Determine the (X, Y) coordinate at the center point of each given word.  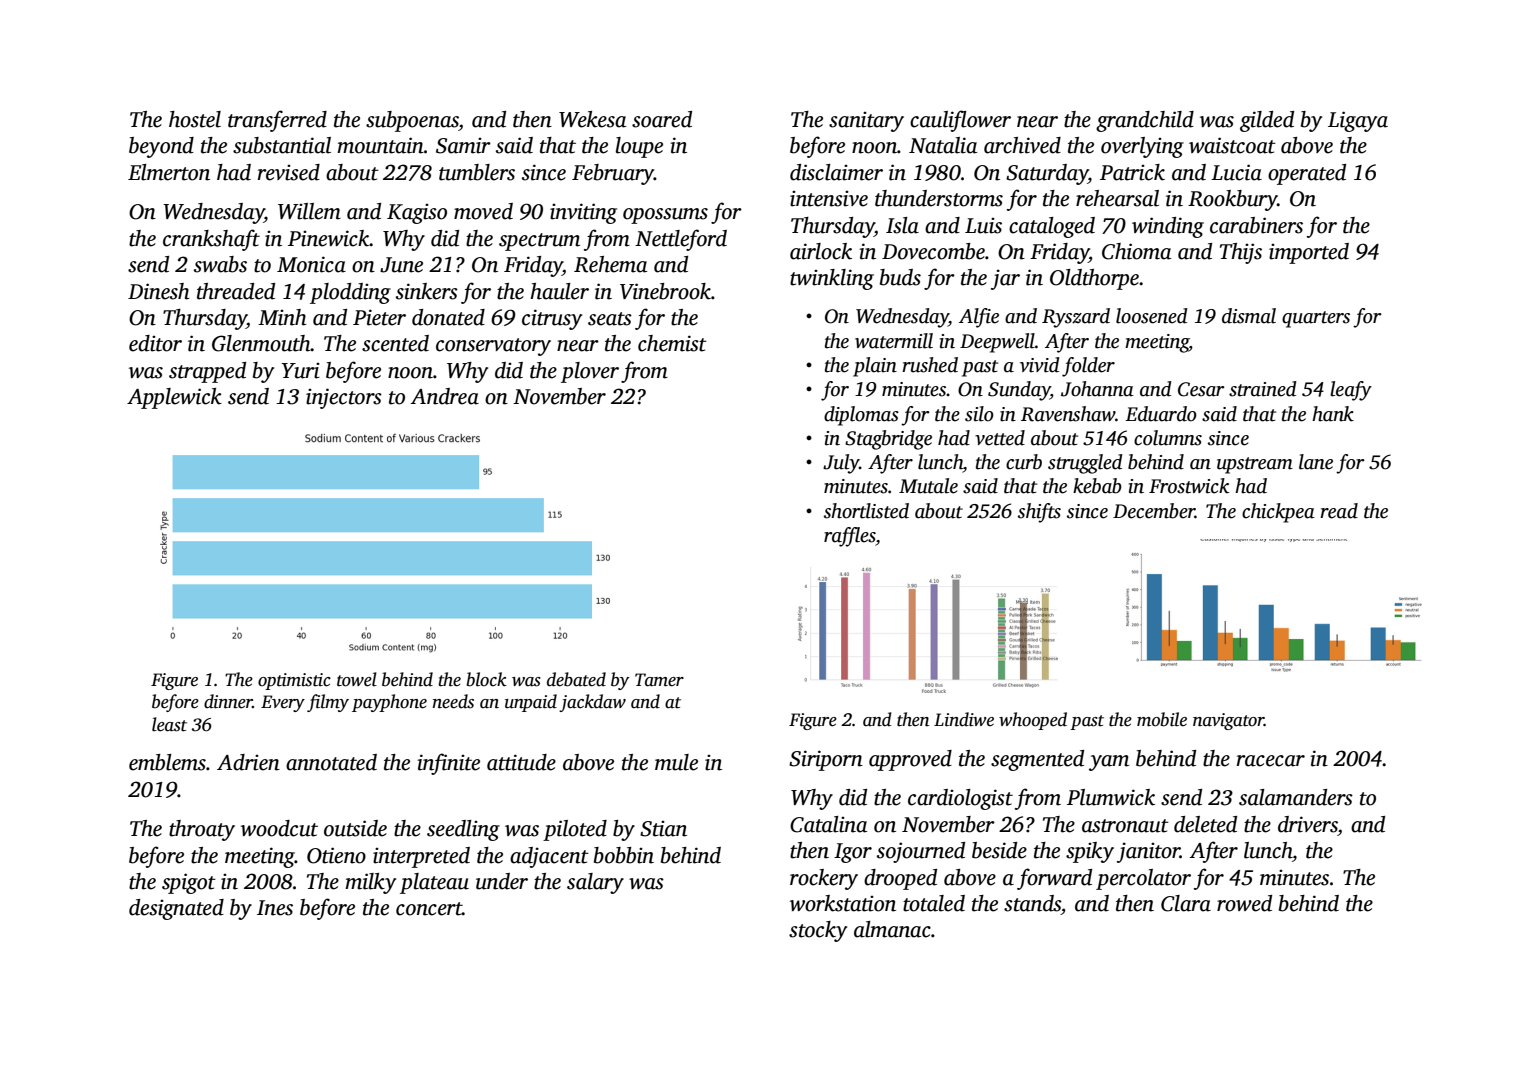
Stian (663, 829)
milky (370, 883)
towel (357, 679)
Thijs (1241, 253)
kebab (1097, 486)
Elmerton (169, 172)
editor (155, 343)
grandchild (1145, 121)
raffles (850, 537)
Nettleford (681, 240)
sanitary (866, 122)
